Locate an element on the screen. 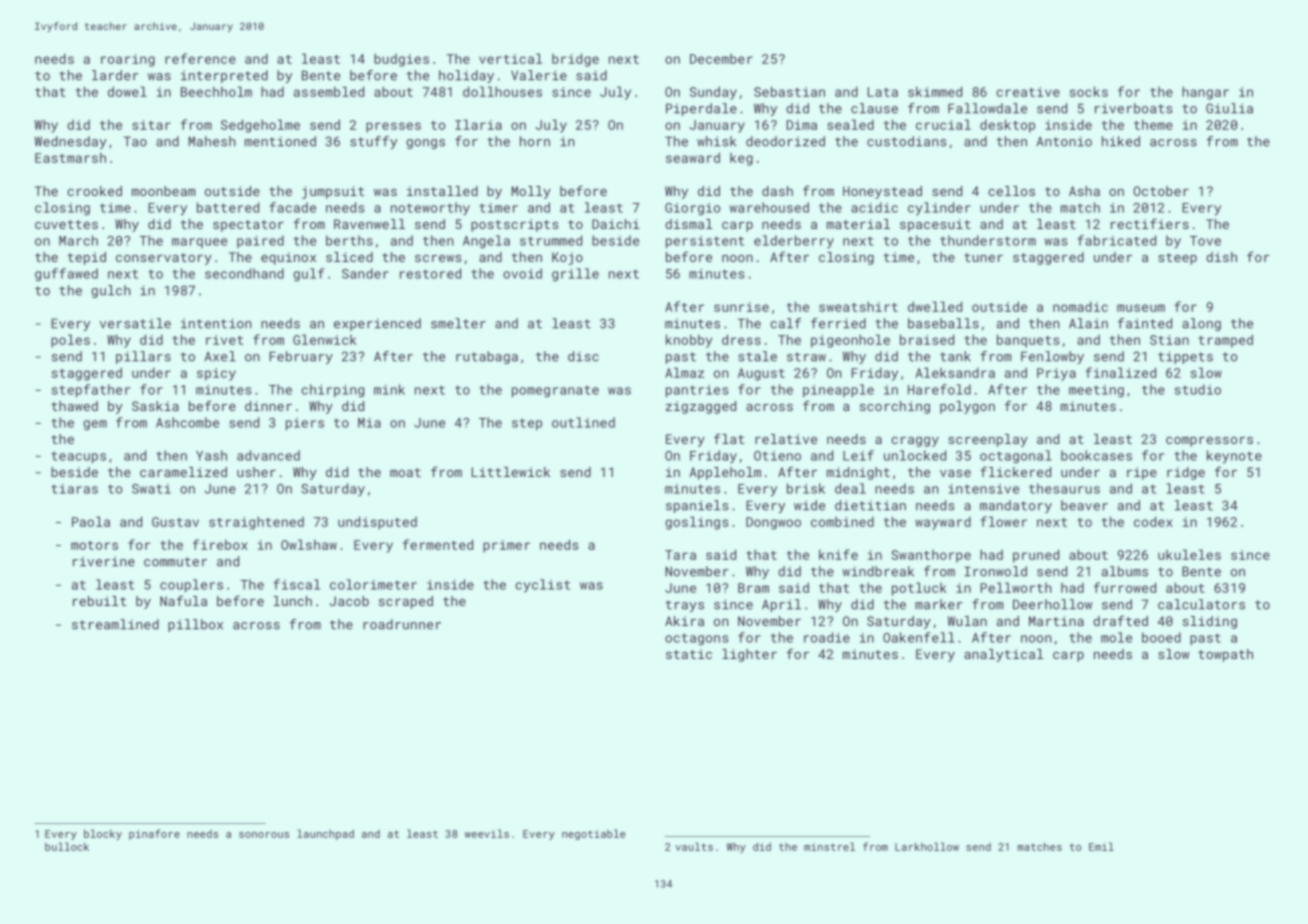  weevils is located at coordinates (487, 833).
